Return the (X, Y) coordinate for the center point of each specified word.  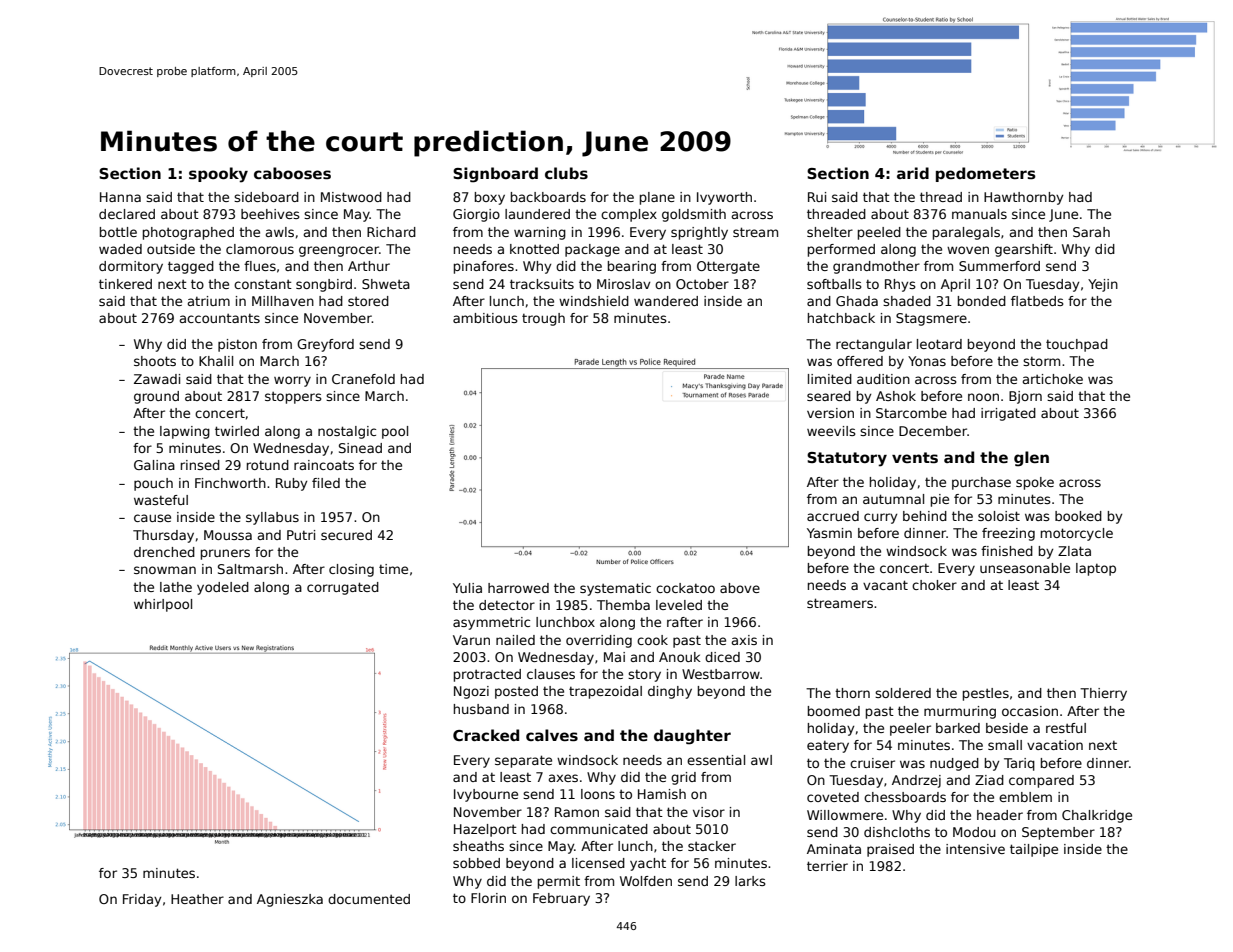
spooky (218, 175)
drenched (164, 552)
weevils (831, 431)
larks (750, 881)
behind (925, 516)
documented (369, 899)
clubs (566, 173)
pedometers (986, 174)
